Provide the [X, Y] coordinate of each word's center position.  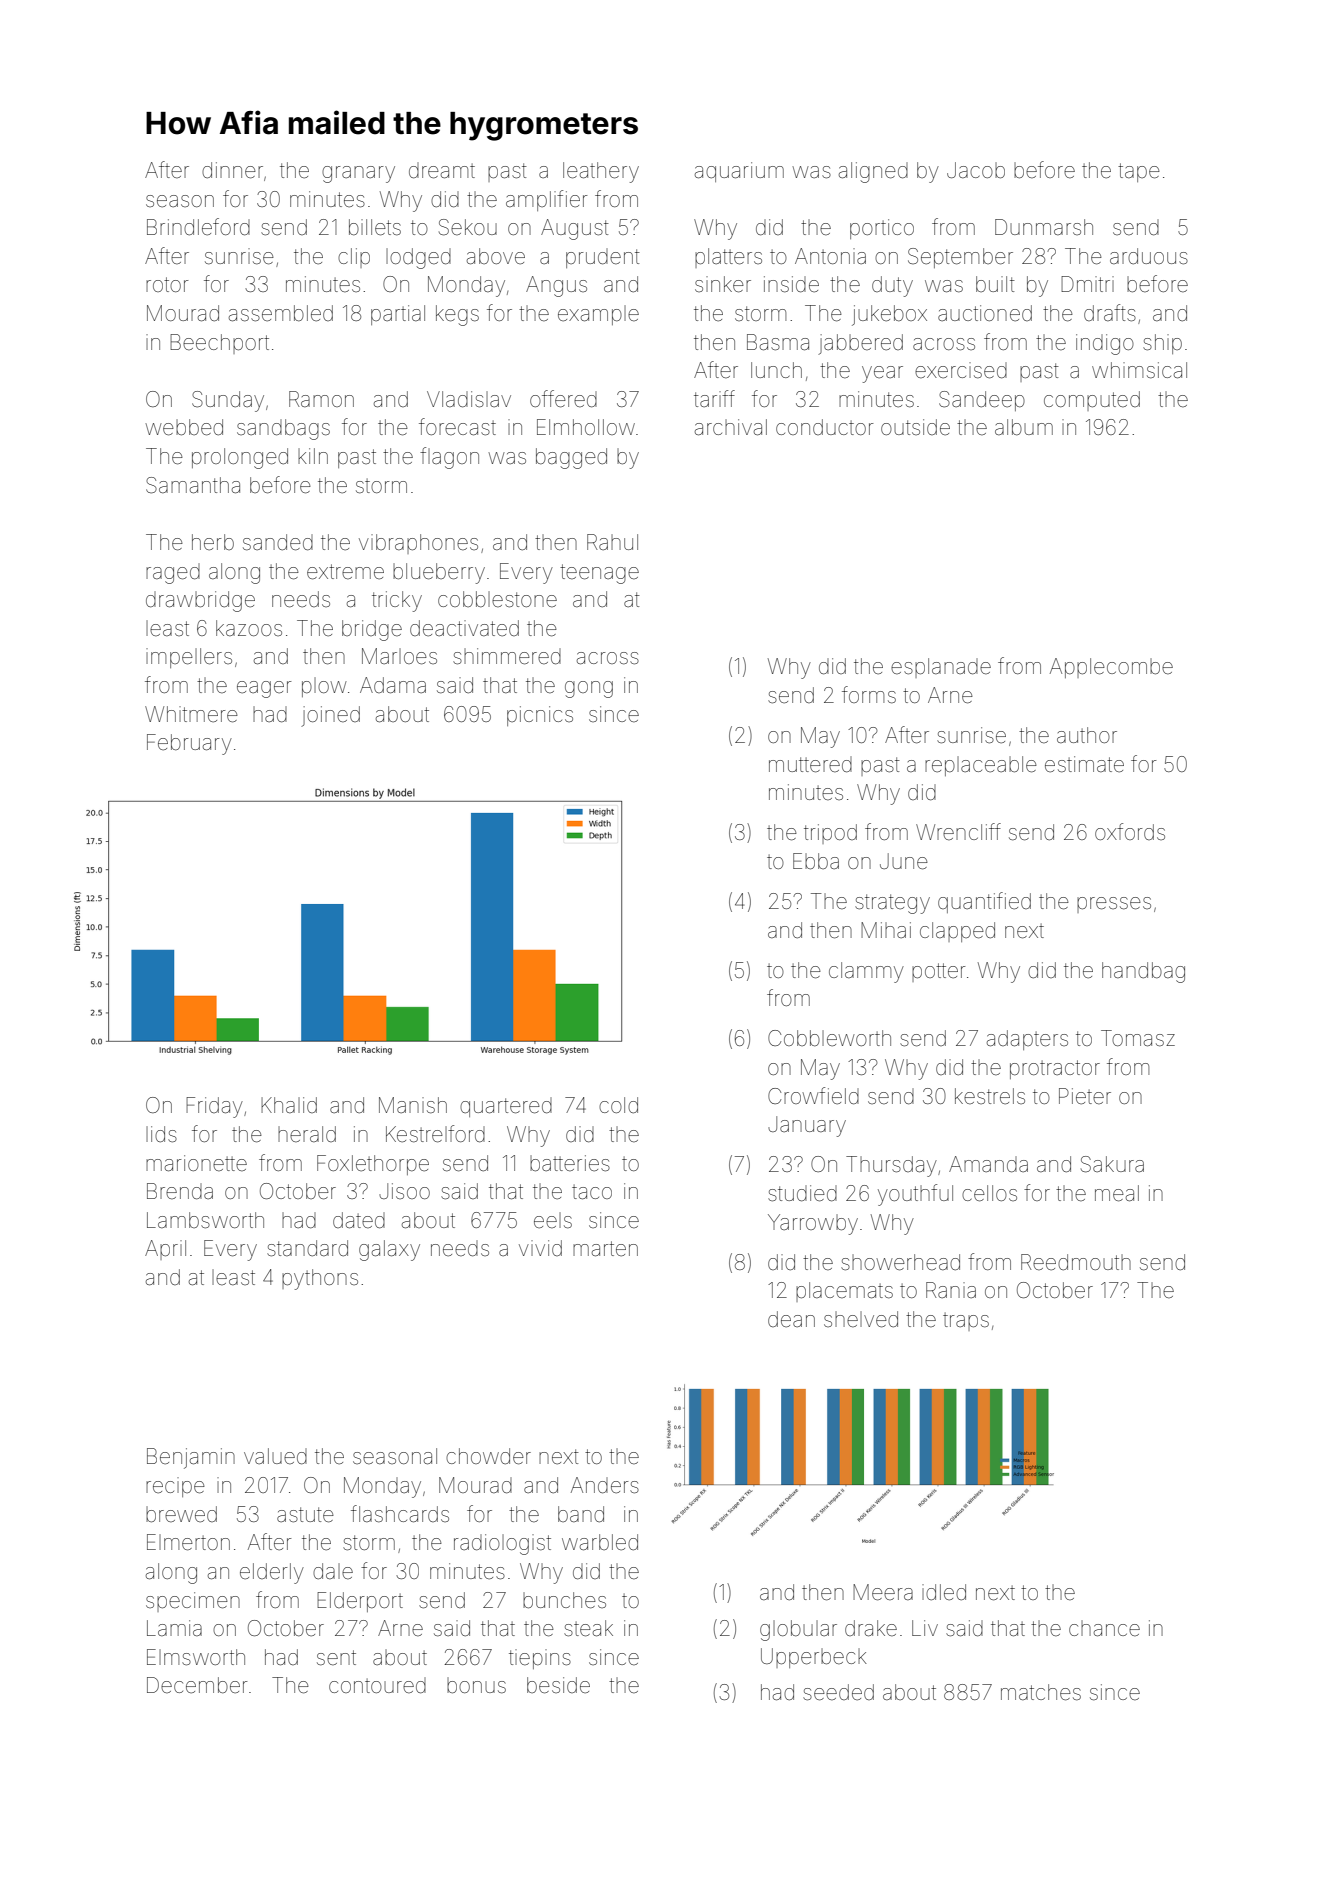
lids [161, 1134]
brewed [181, 1514]
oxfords [1130, 831]
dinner [232, 170]
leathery [601, 172]
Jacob [976, 170]
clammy [866, 972]
